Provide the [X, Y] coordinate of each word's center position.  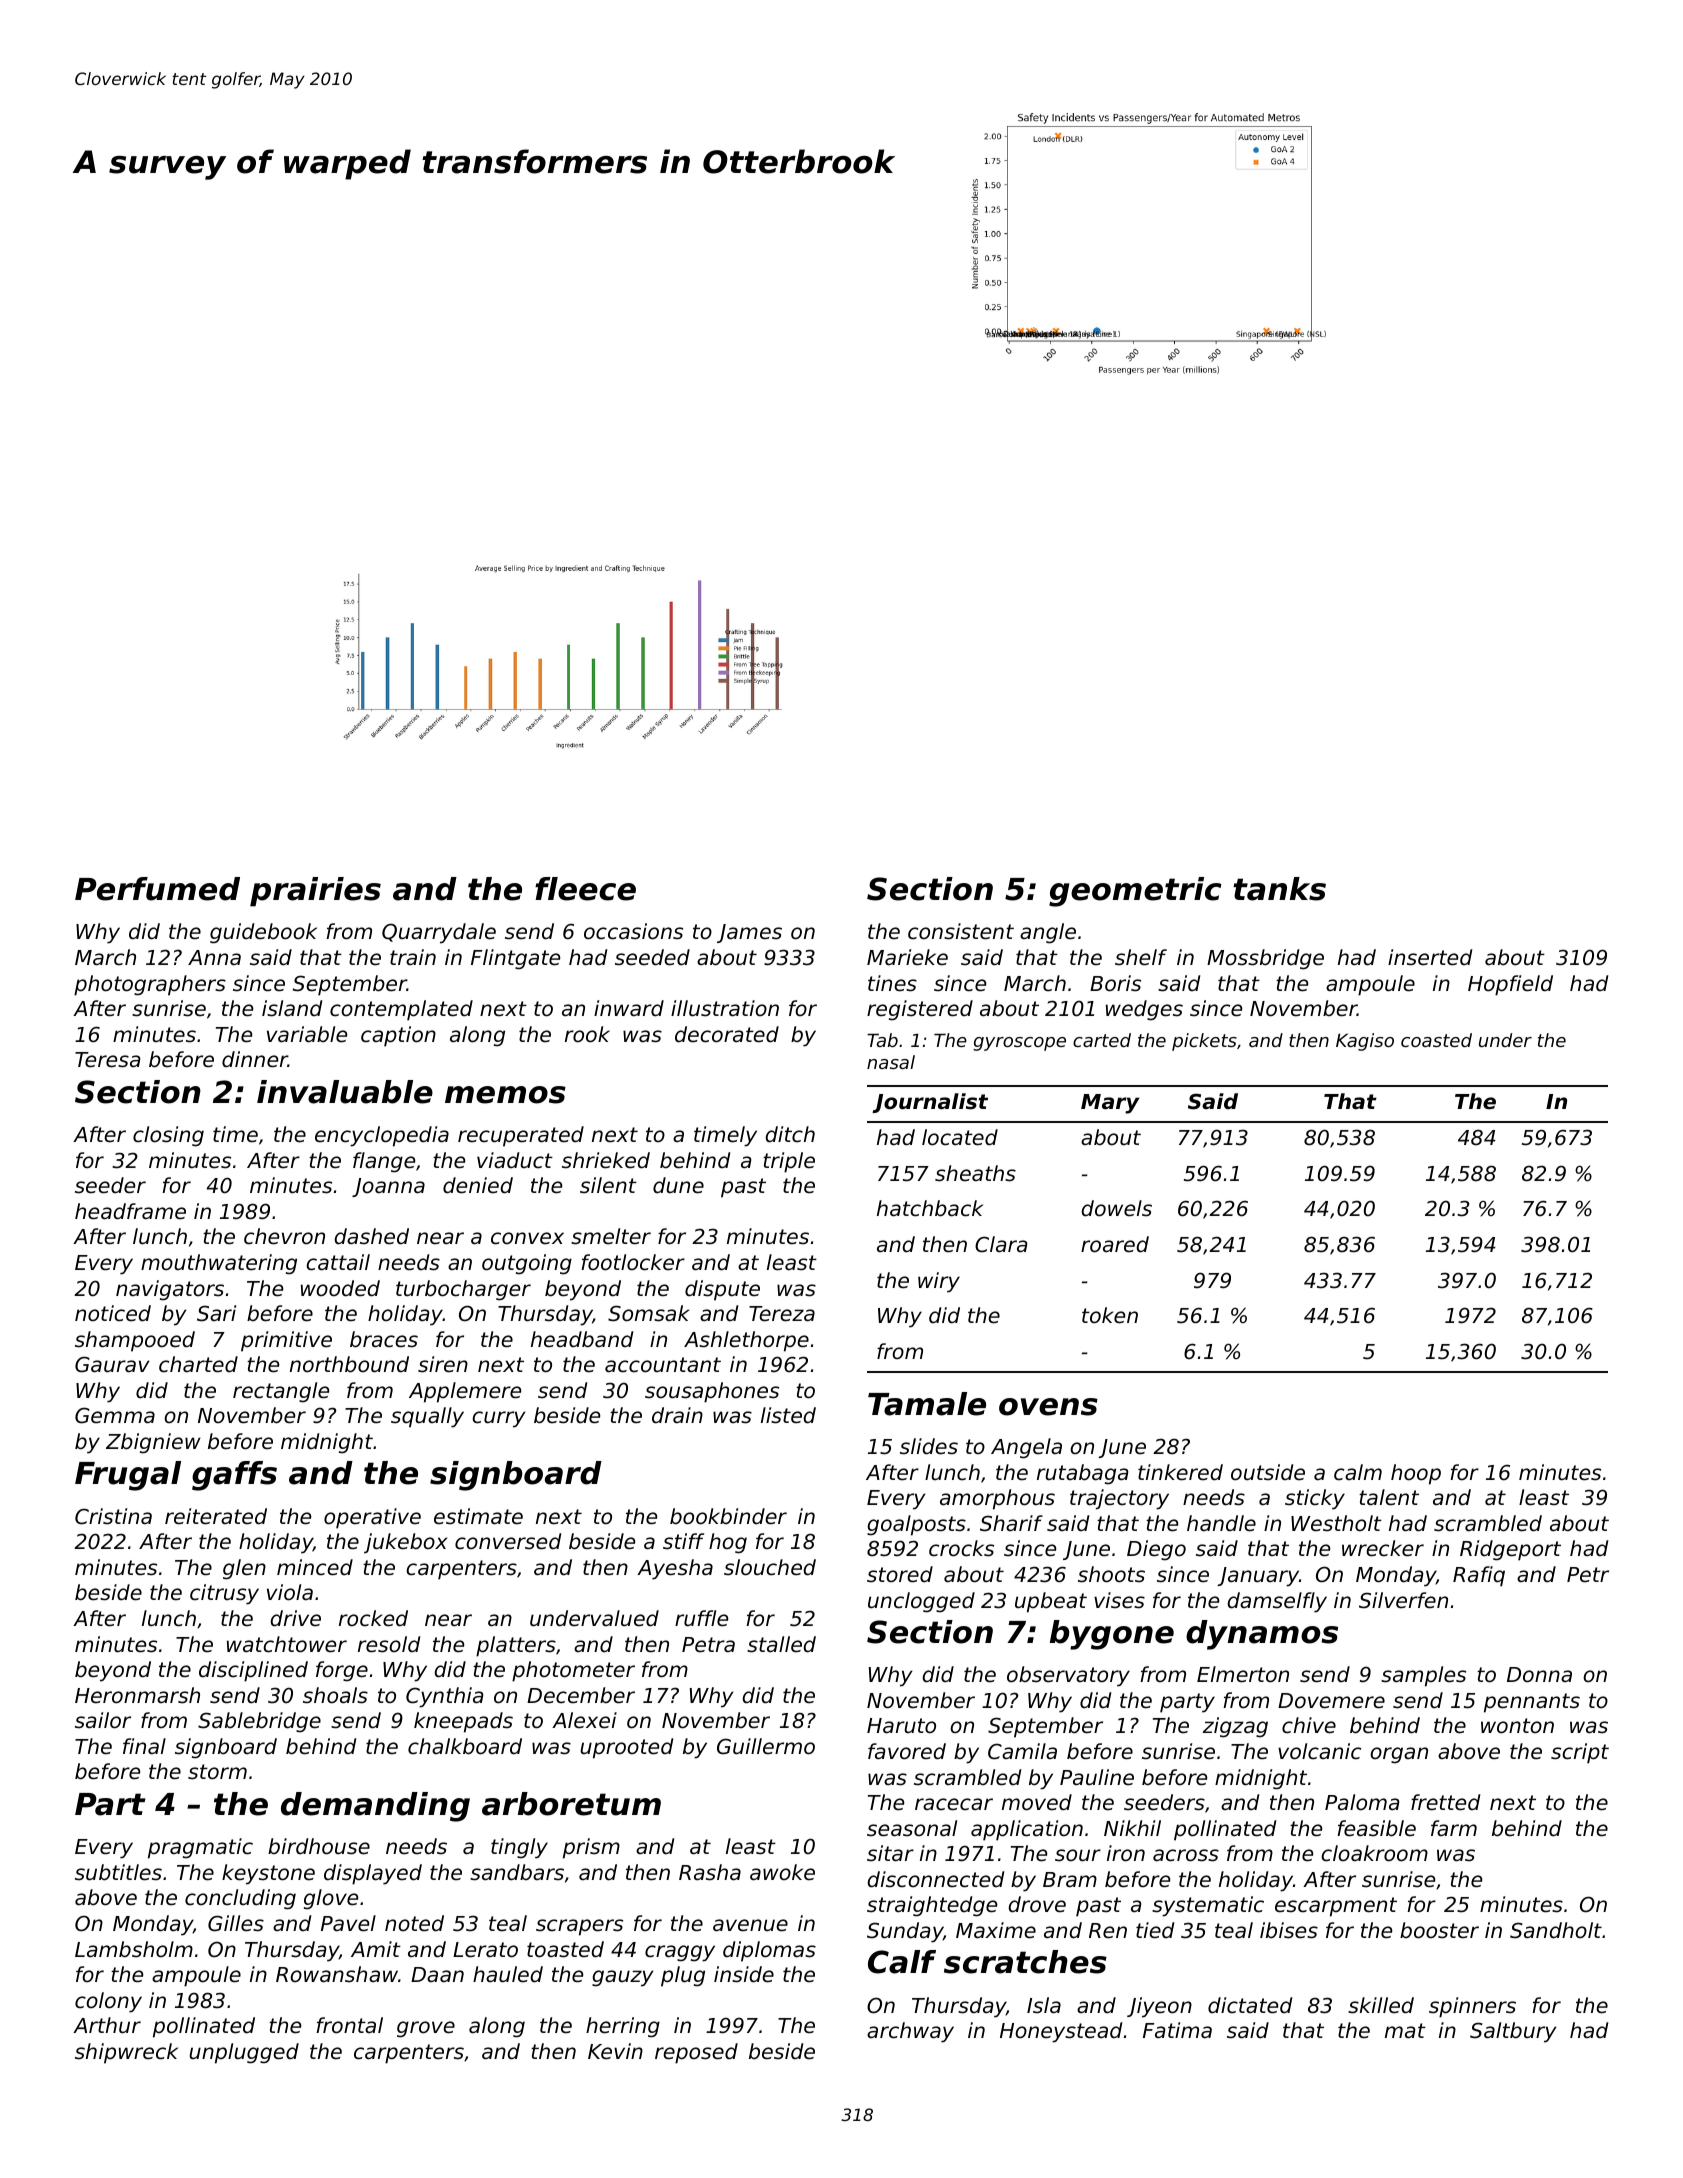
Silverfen [1403, 1600]
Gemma [115, 1415]
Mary [1110, 1104]
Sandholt [1556, 1930]
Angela [1026, 1448]
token [1110, 1315]
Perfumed [157, 889]
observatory [1068, 1676]
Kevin [615, 2051]
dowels [1116, 1208]
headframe [130, 1211]
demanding [375, 1807]
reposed [696, 2053]
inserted [1430, 957]
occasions [633, 931]
